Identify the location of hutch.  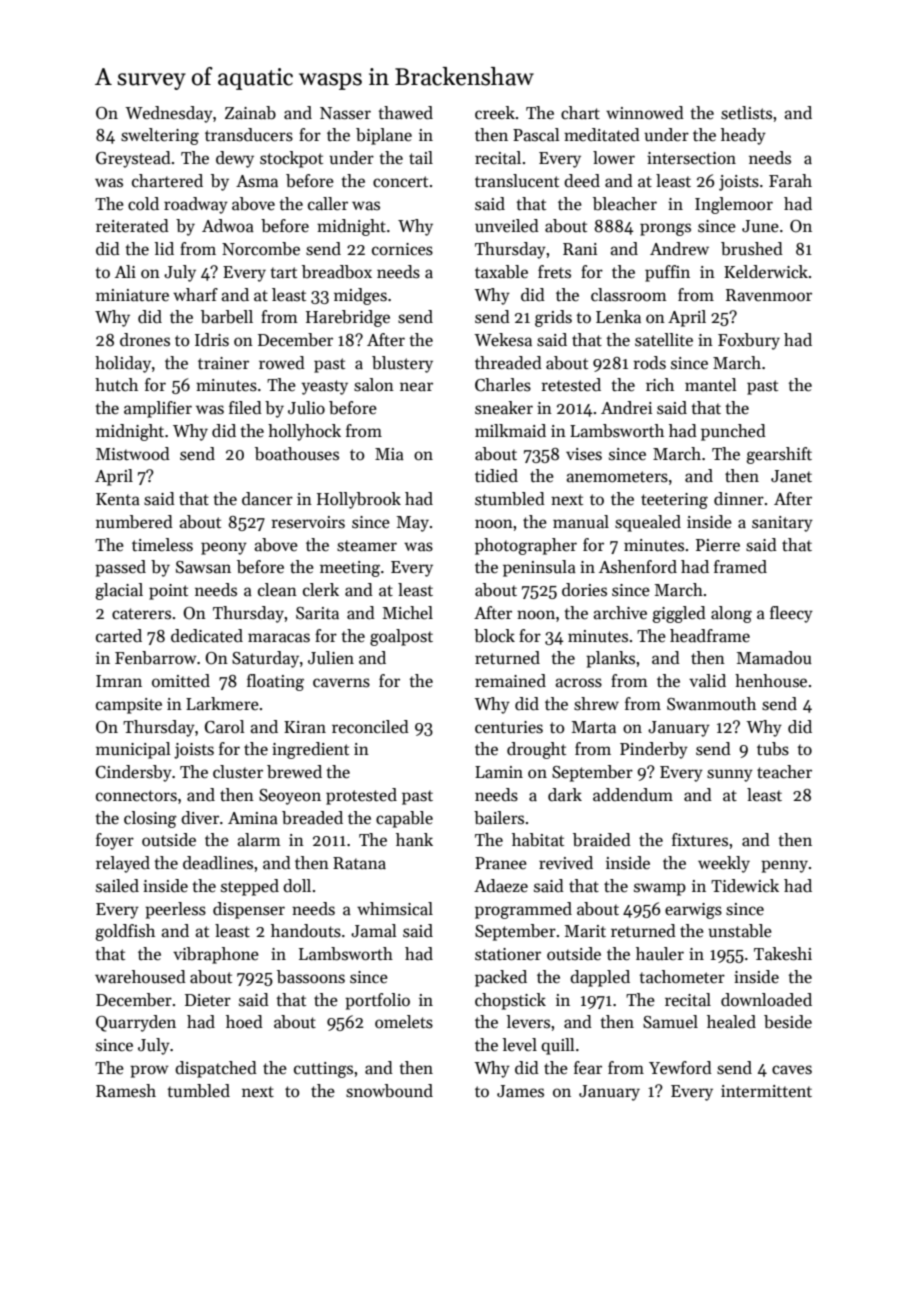
(116, 385).
